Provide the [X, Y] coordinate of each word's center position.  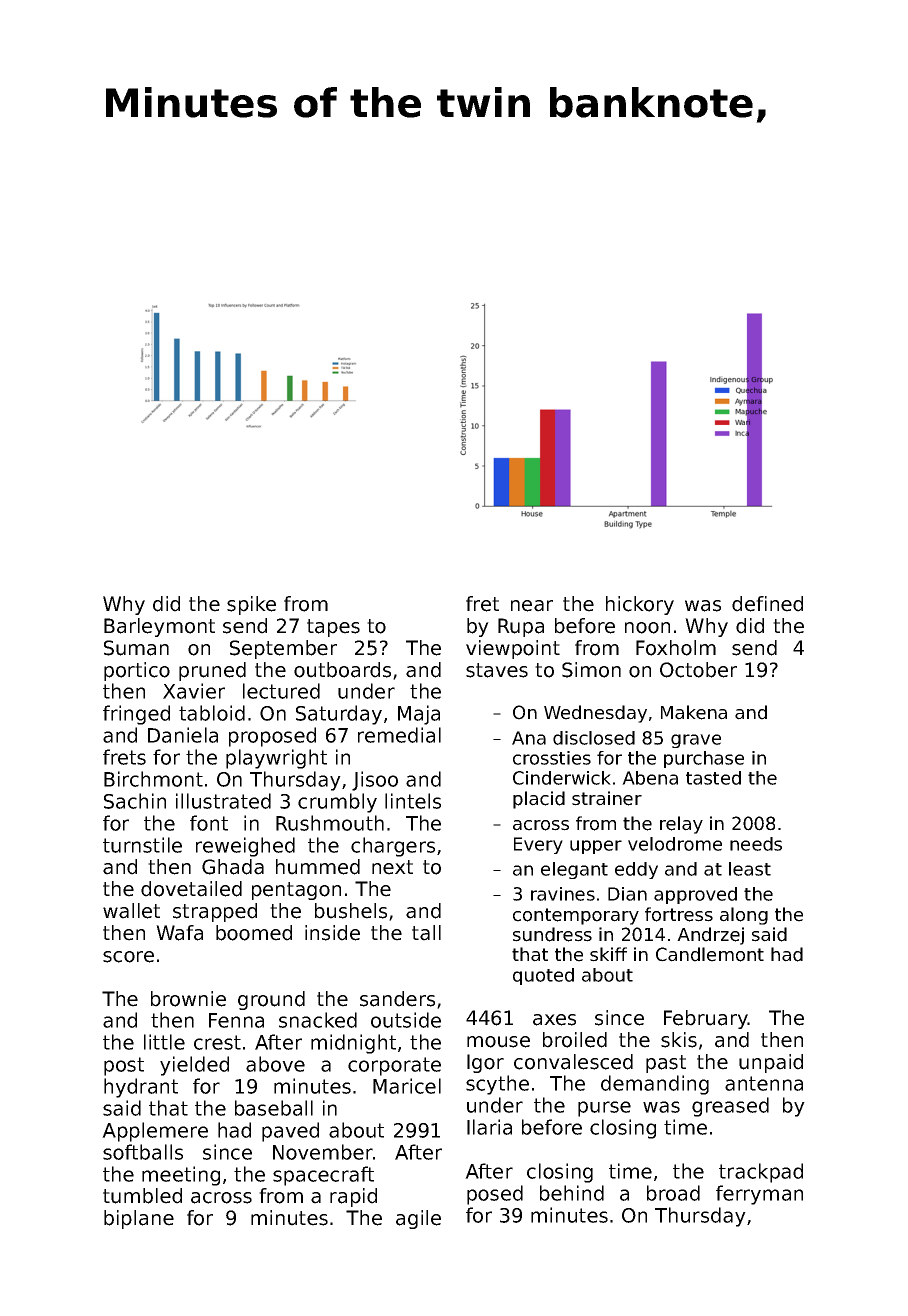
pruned [212, 671]
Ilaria [489, 1127]
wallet [131, 911]
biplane [139, 1219]
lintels [413, 801]
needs [756, 844]
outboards [342, 670]
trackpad [761, 1173]
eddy [636, 870]
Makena [694, 712]
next [392, 867]
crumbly [337, 803]
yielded [194, 1066]
